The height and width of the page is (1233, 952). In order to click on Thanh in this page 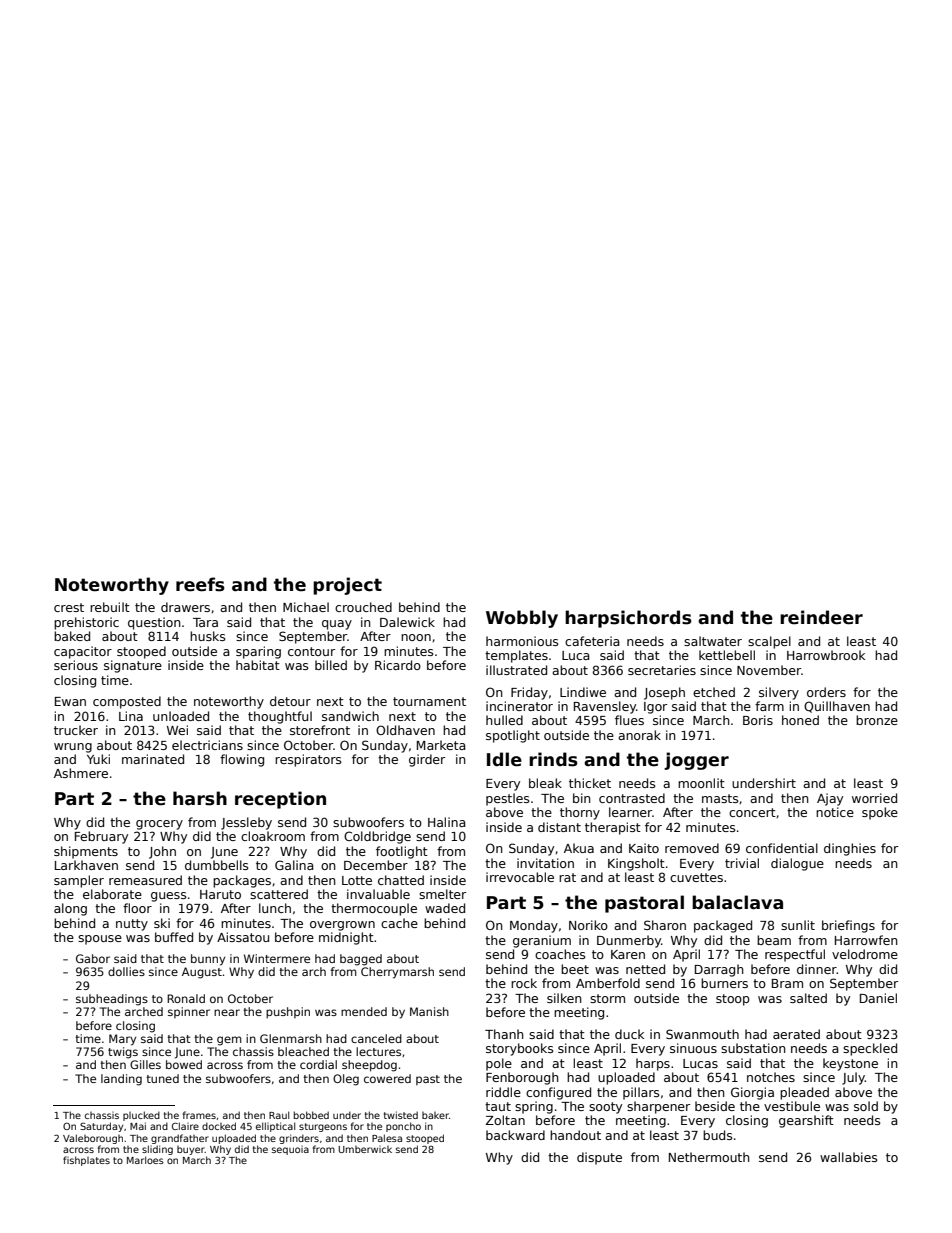, I will do `click(504, 1034)`.
